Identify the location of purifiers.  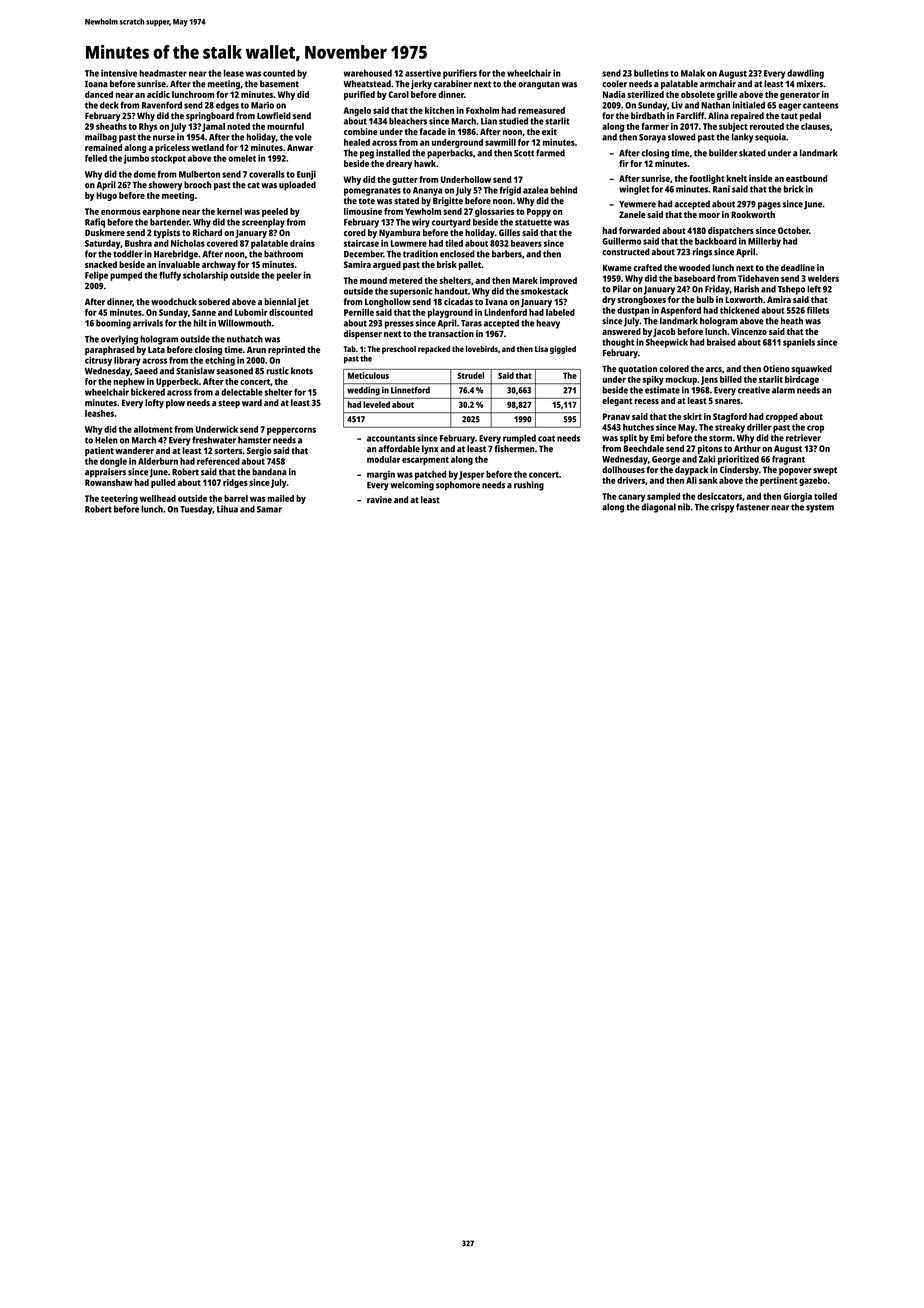
(460, 74).
